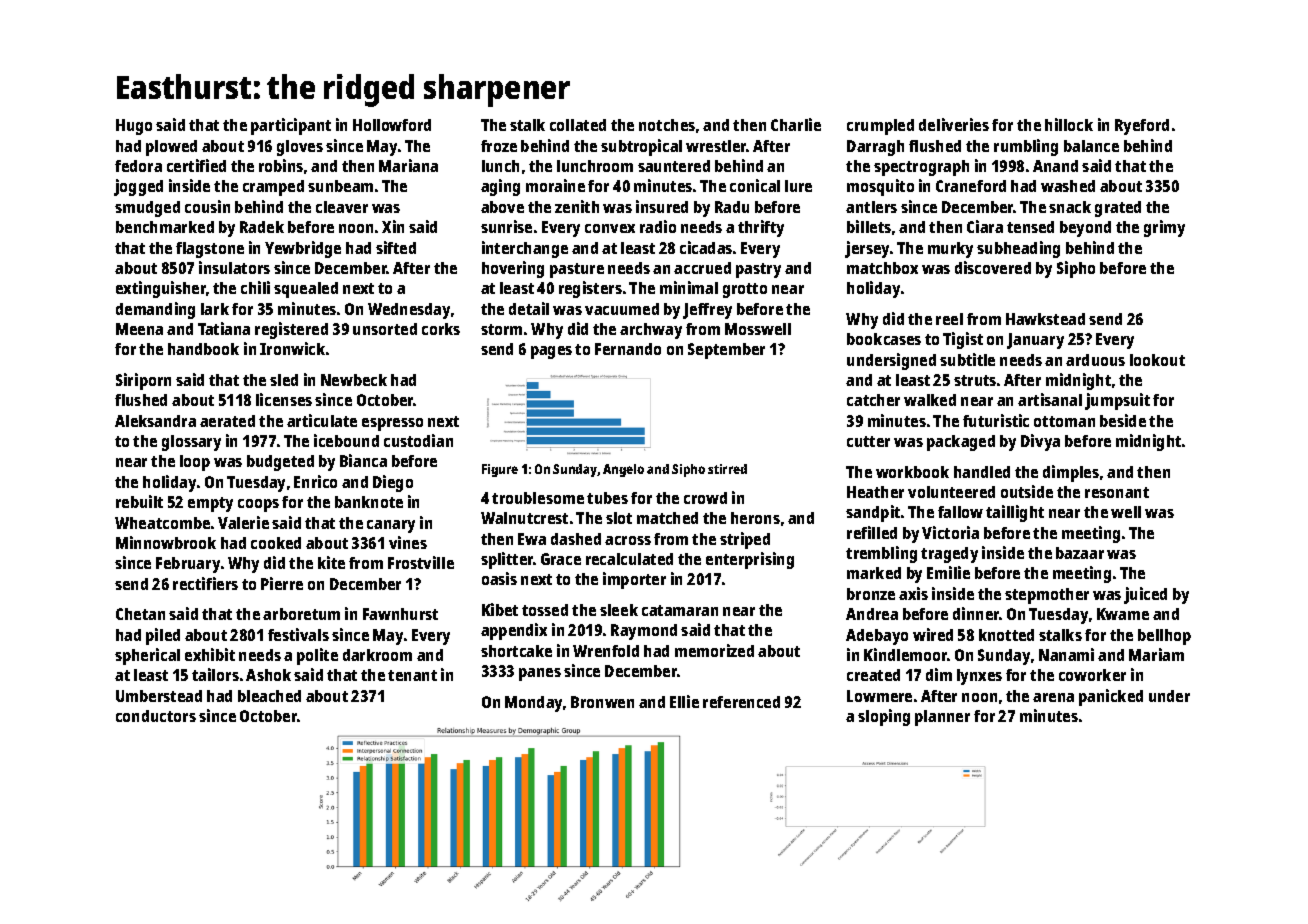 The image size is (1308, 924). What do you see at coordinates (622, 309) in the page?
I see `vacuumed` at bounding box center [622, 309].
